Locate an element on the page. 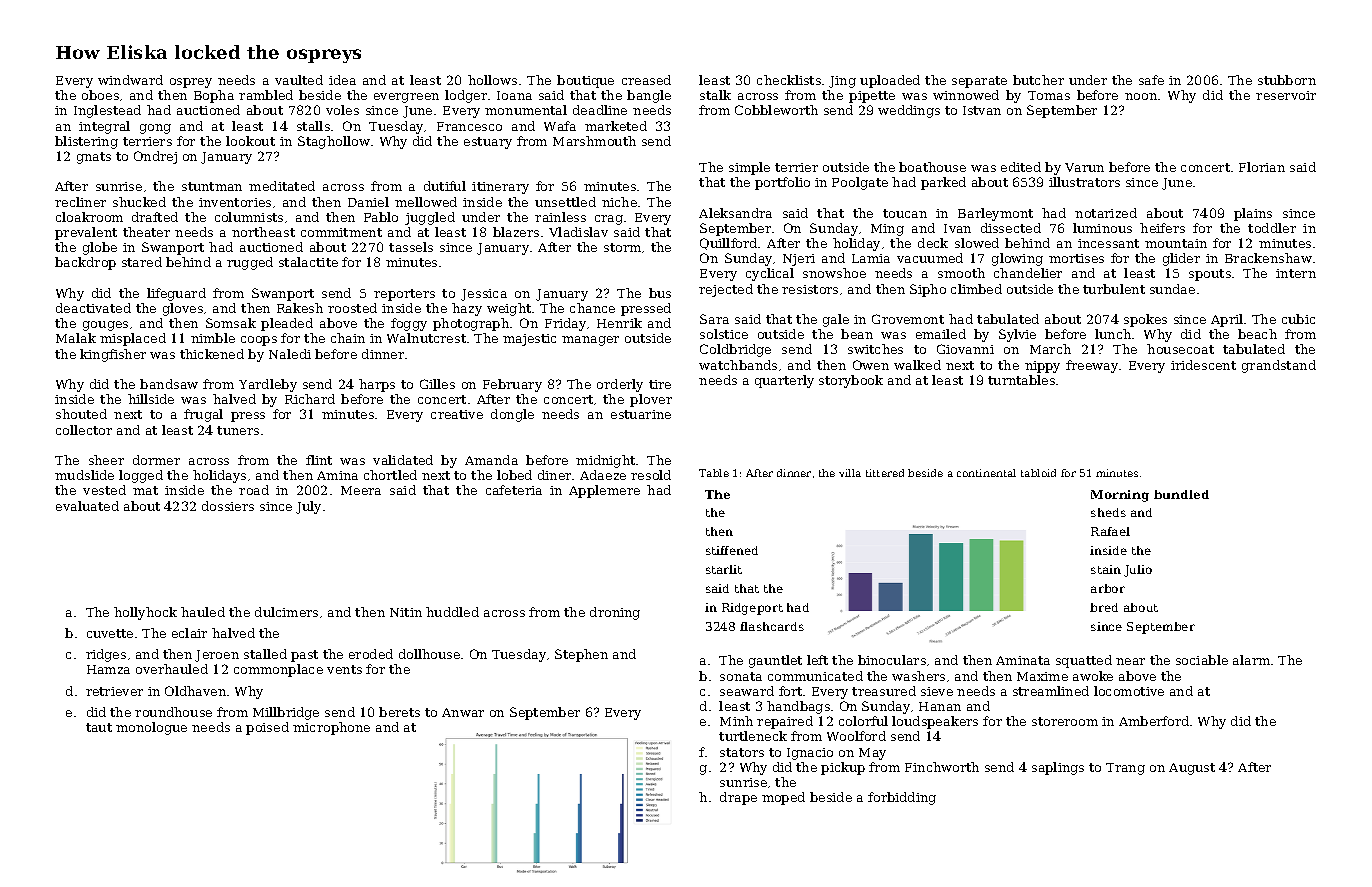 This image has height=887, width=1372. Varun is located at coordinates (1084, 167).
